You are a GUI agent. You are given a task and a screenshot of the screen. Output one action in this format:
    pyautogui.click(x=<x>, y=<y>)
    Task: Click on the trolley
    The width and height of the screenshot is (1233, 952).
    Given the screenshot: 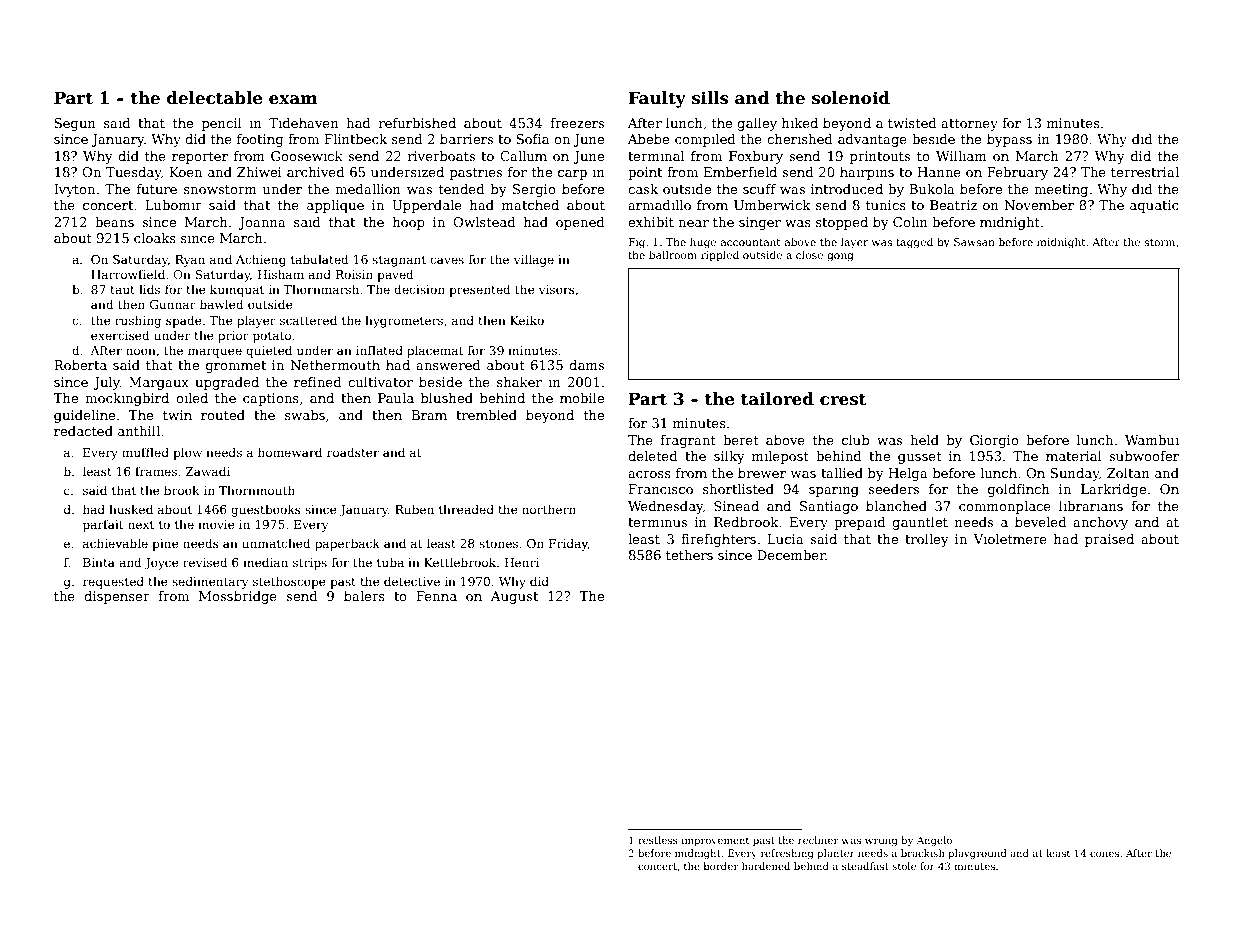 What is the action you would take?
    pyautogui.click(x=927, y=540)
